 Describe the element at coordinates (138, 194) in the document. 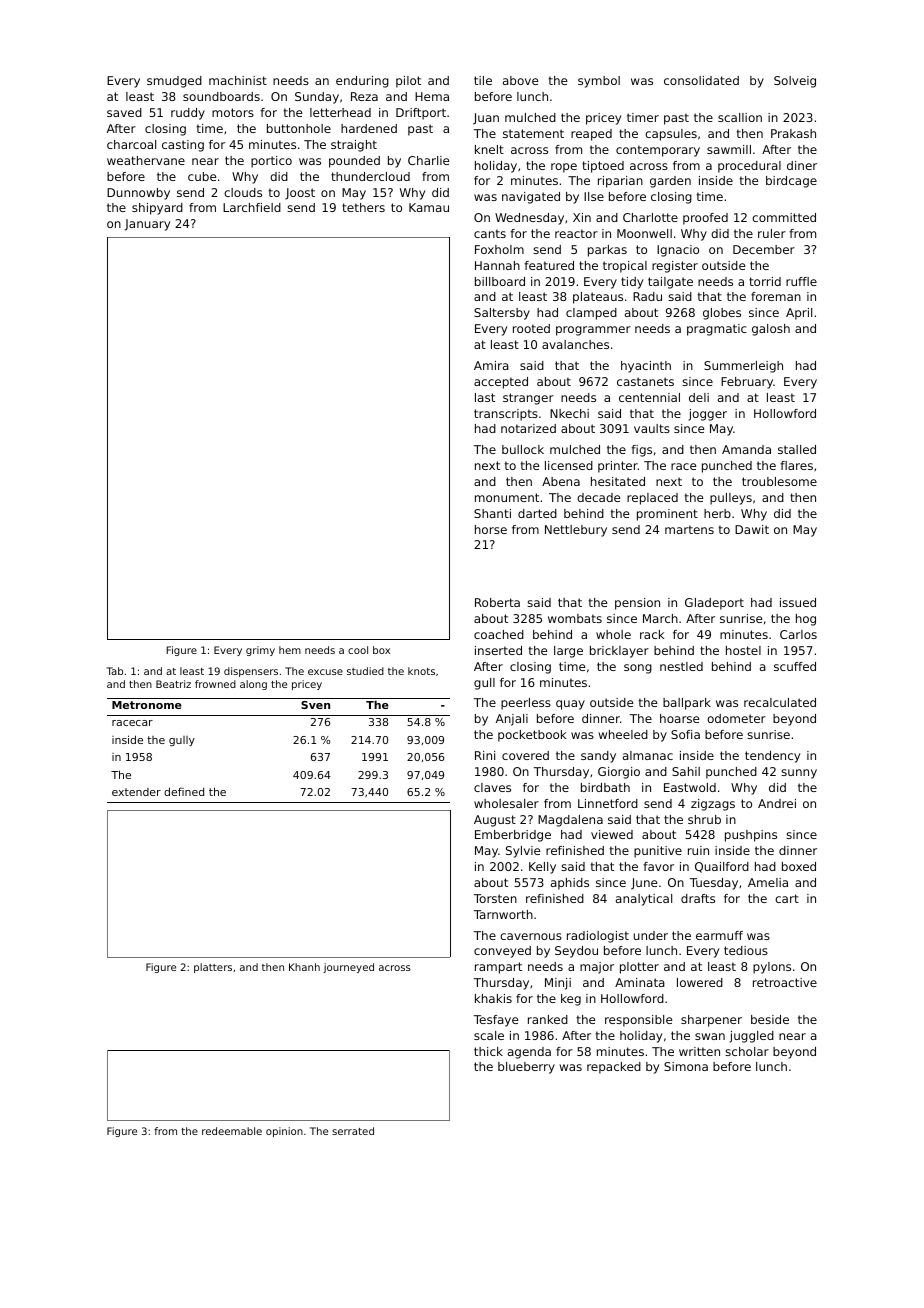

I see `Dunnowby` at that location.
